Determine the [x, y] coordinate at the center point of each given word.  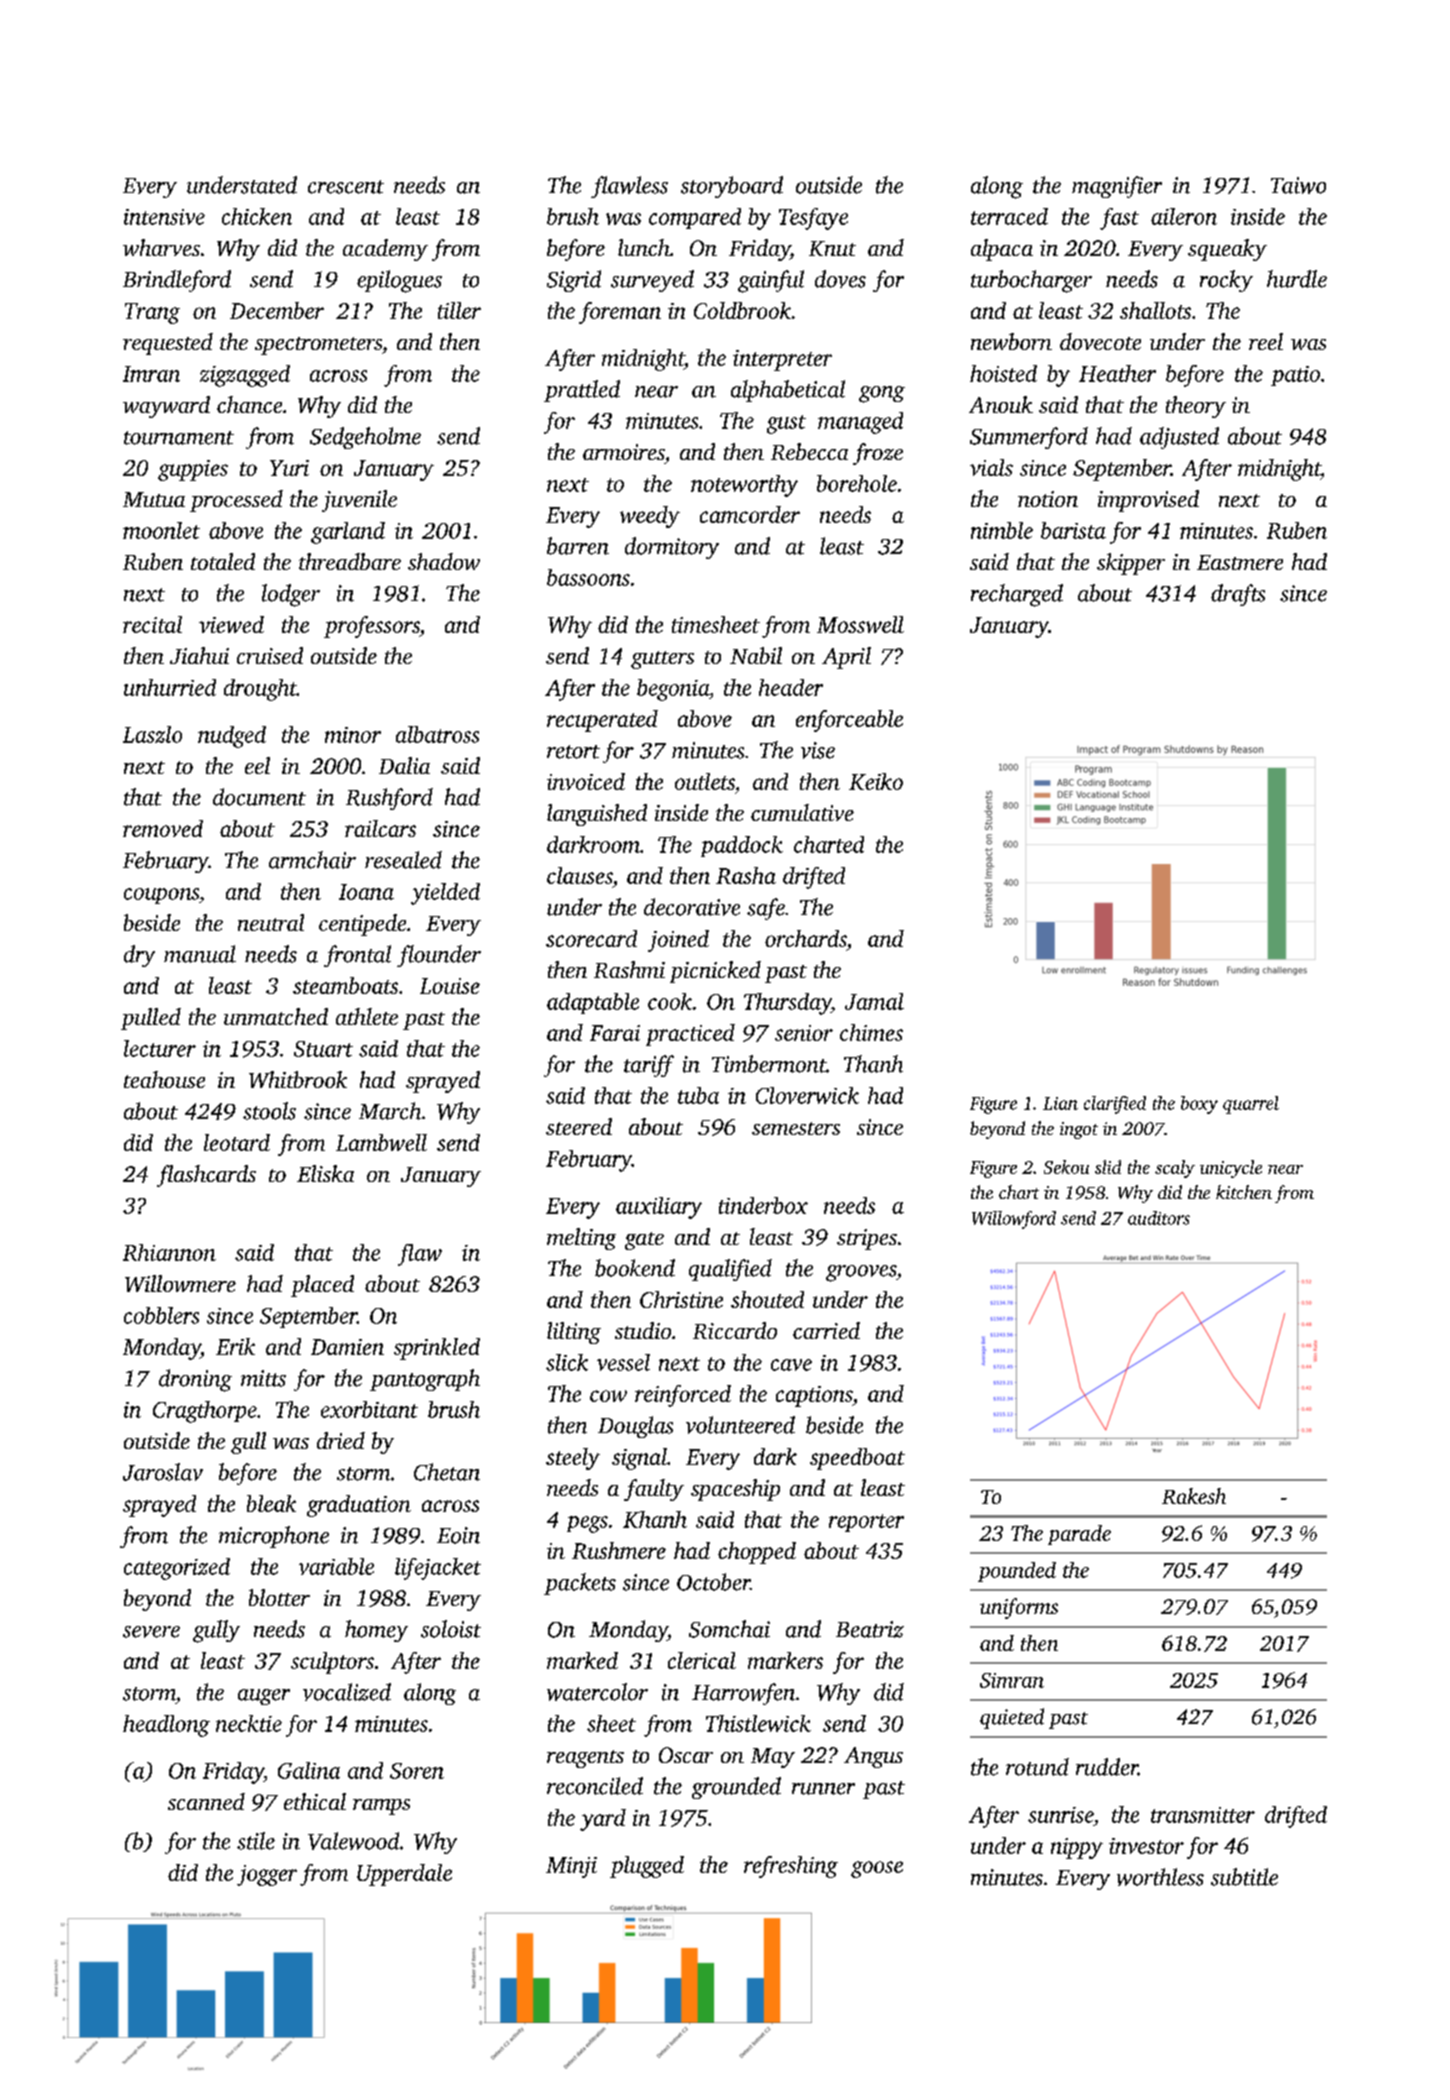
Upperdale [404, 1875]
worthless [1160, 1877]
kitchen [1244, 1192]
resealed [403, 860]
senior [804, 1033]
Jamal [874, 1001]
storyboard [732, 187]
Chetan [447, 1472]
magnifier [1117, 187]
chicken [257, 216]
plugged [647, 1867]
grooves [861, 1273]
